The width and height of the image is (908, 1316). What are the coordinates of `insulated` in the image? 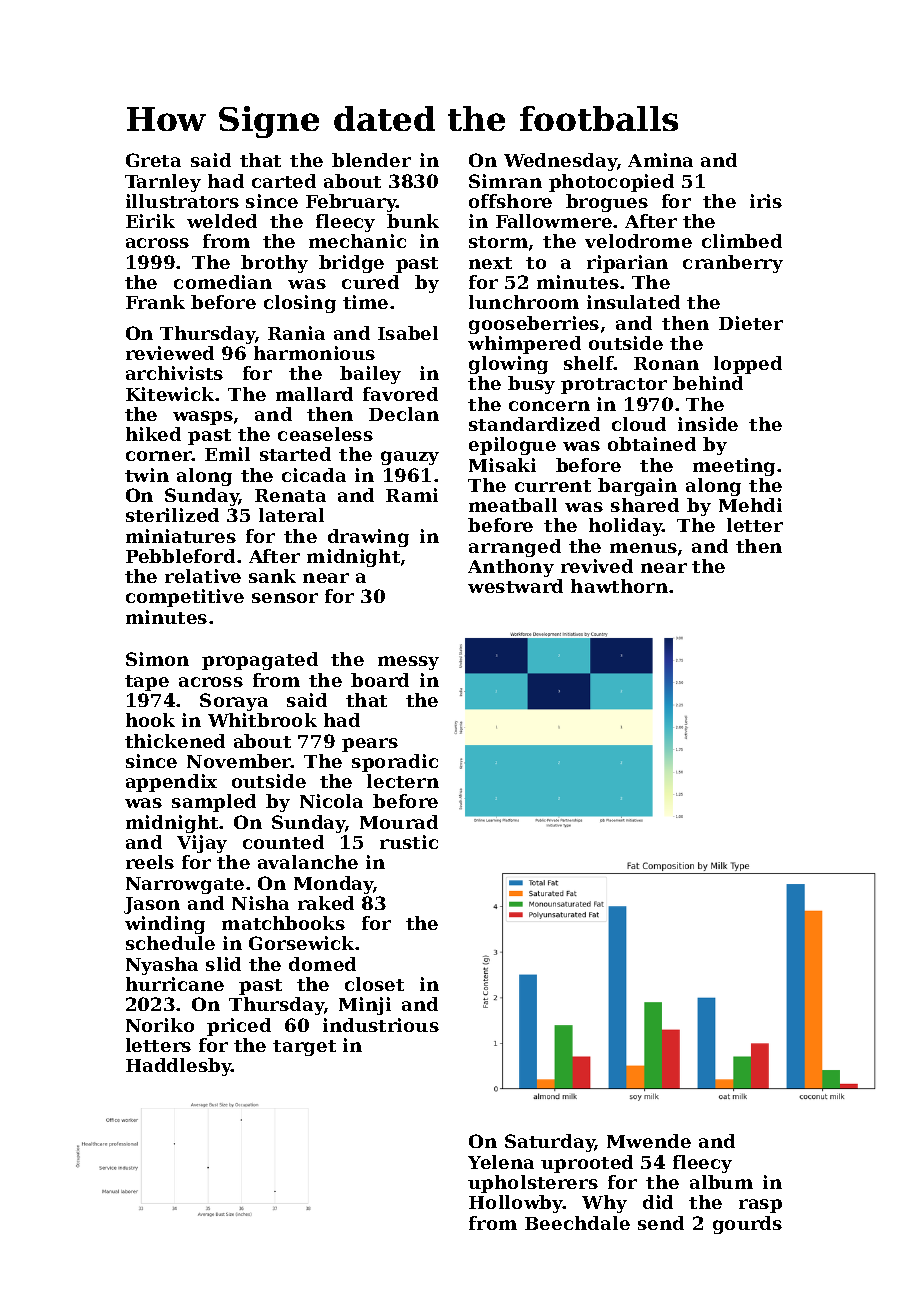 It's located at (633, 302).
